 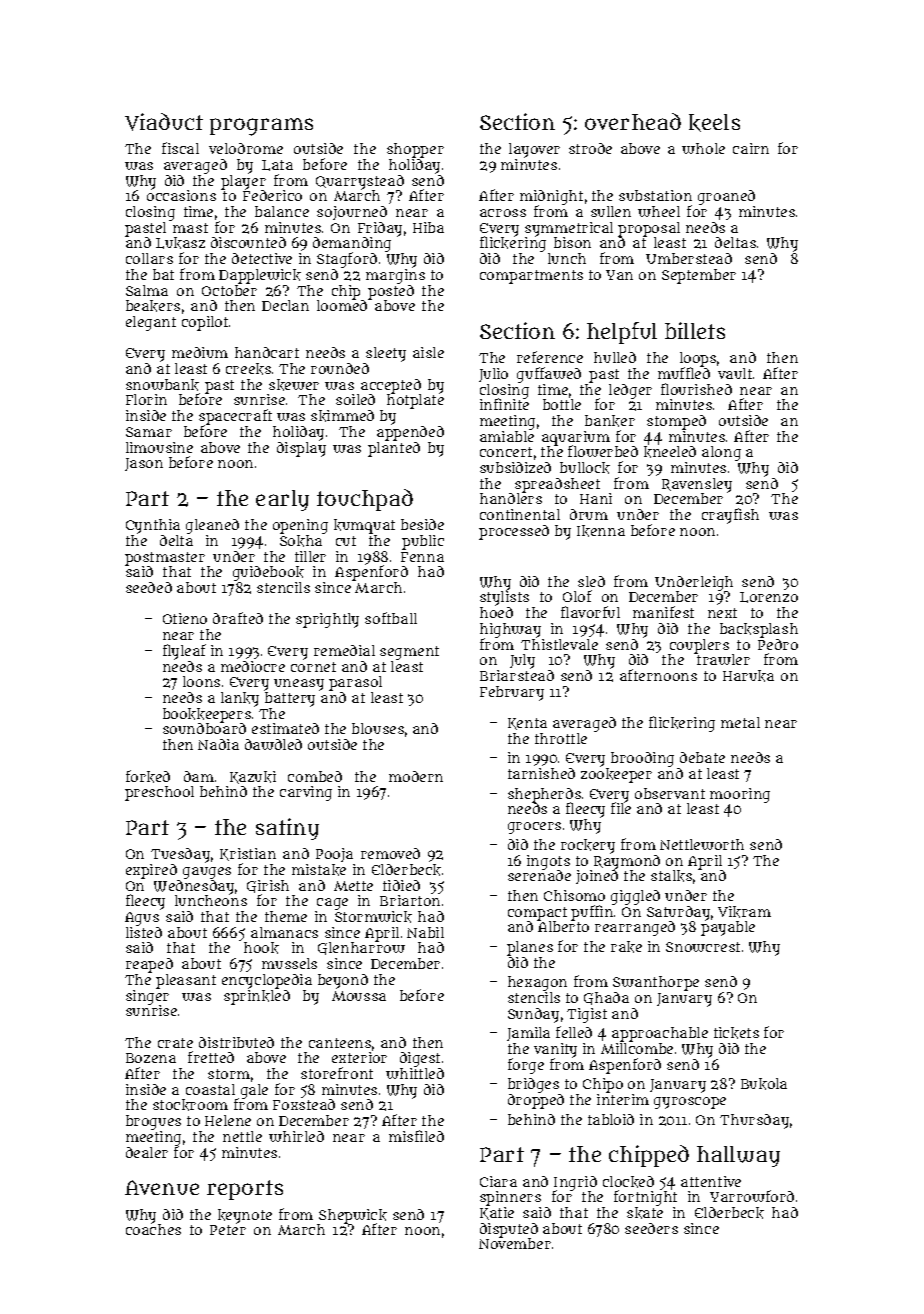 What do you see at coordinates (723, 659) in the screenshot?
I see `trawler` at bounding box center [723, 659].
